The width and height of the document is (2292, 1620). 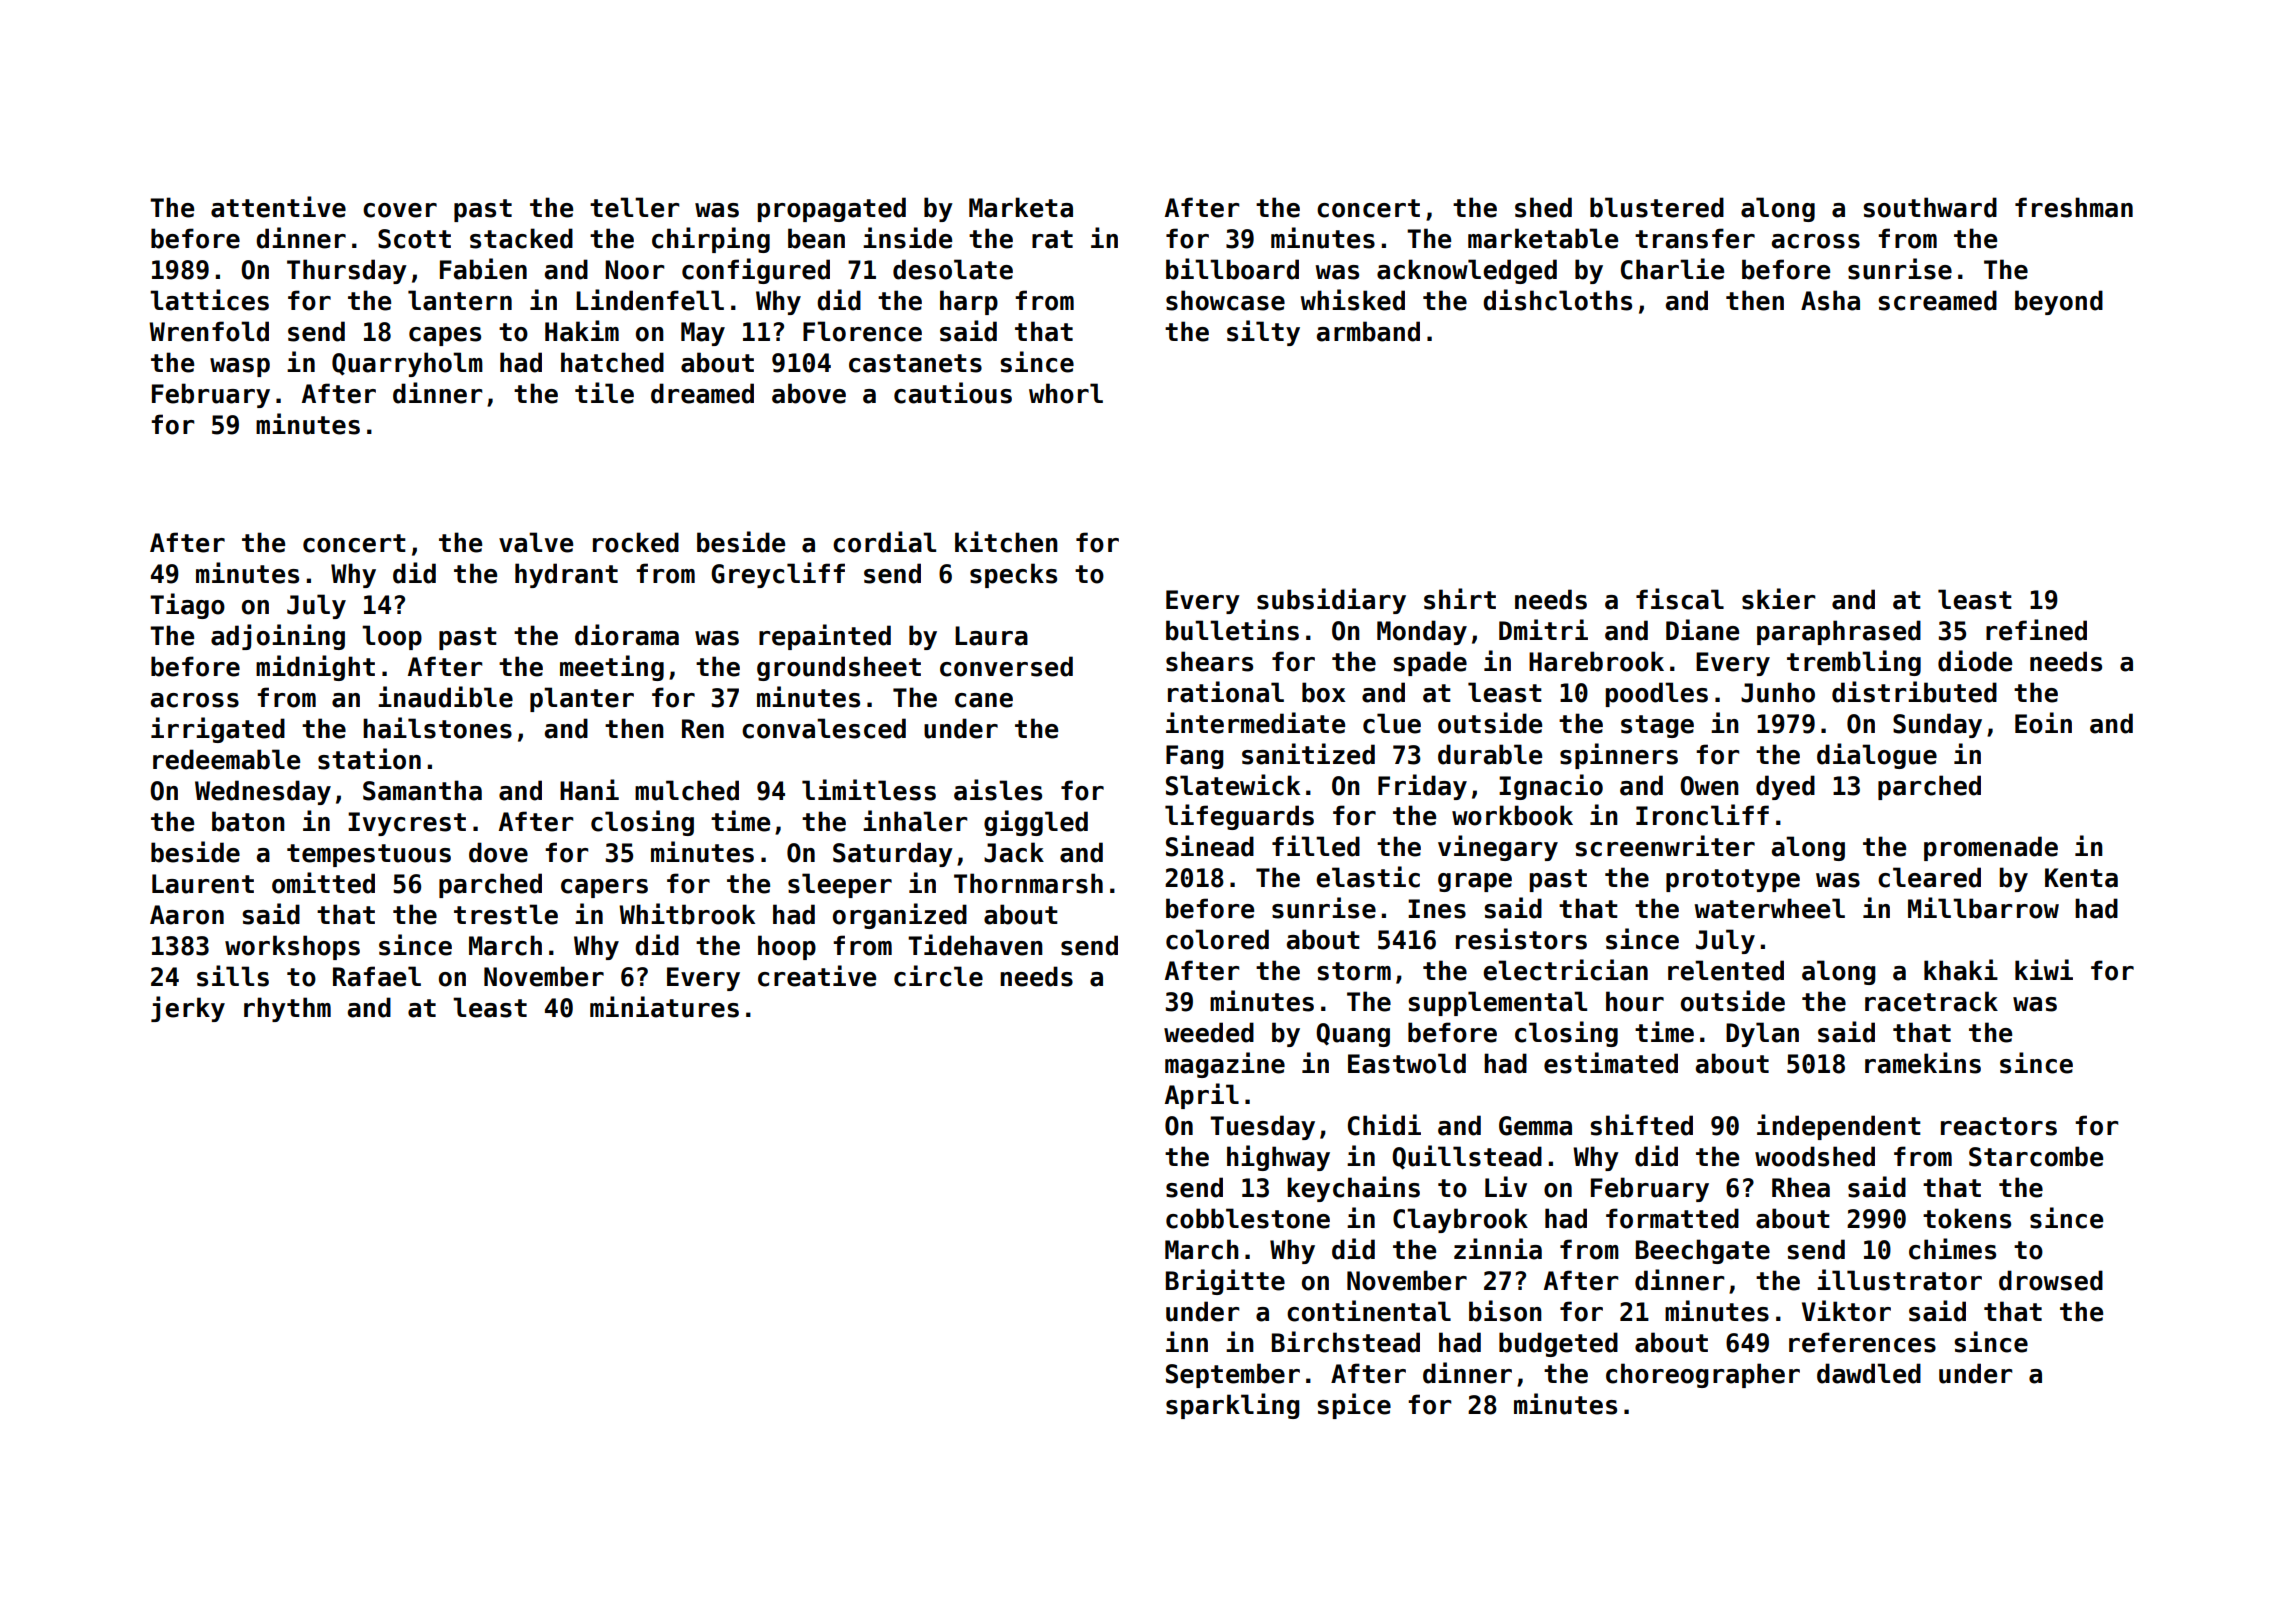 What do you see at coordinates (1930, 207) in the document?
I see `southward` at bounding box center [1930, 207].
